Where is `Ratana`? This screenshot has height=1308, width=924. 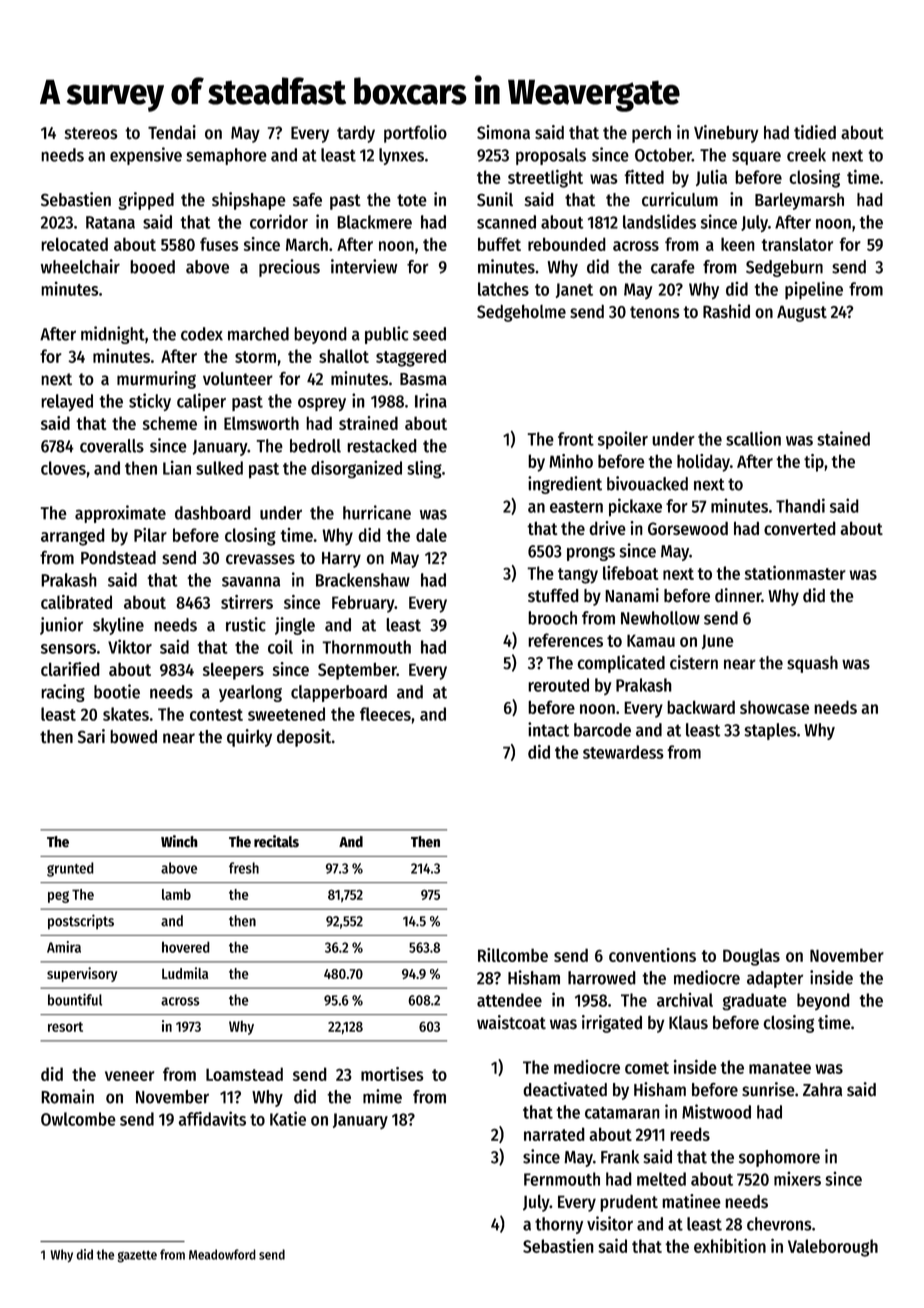 Ratana is located at coordinates (110, 222).
